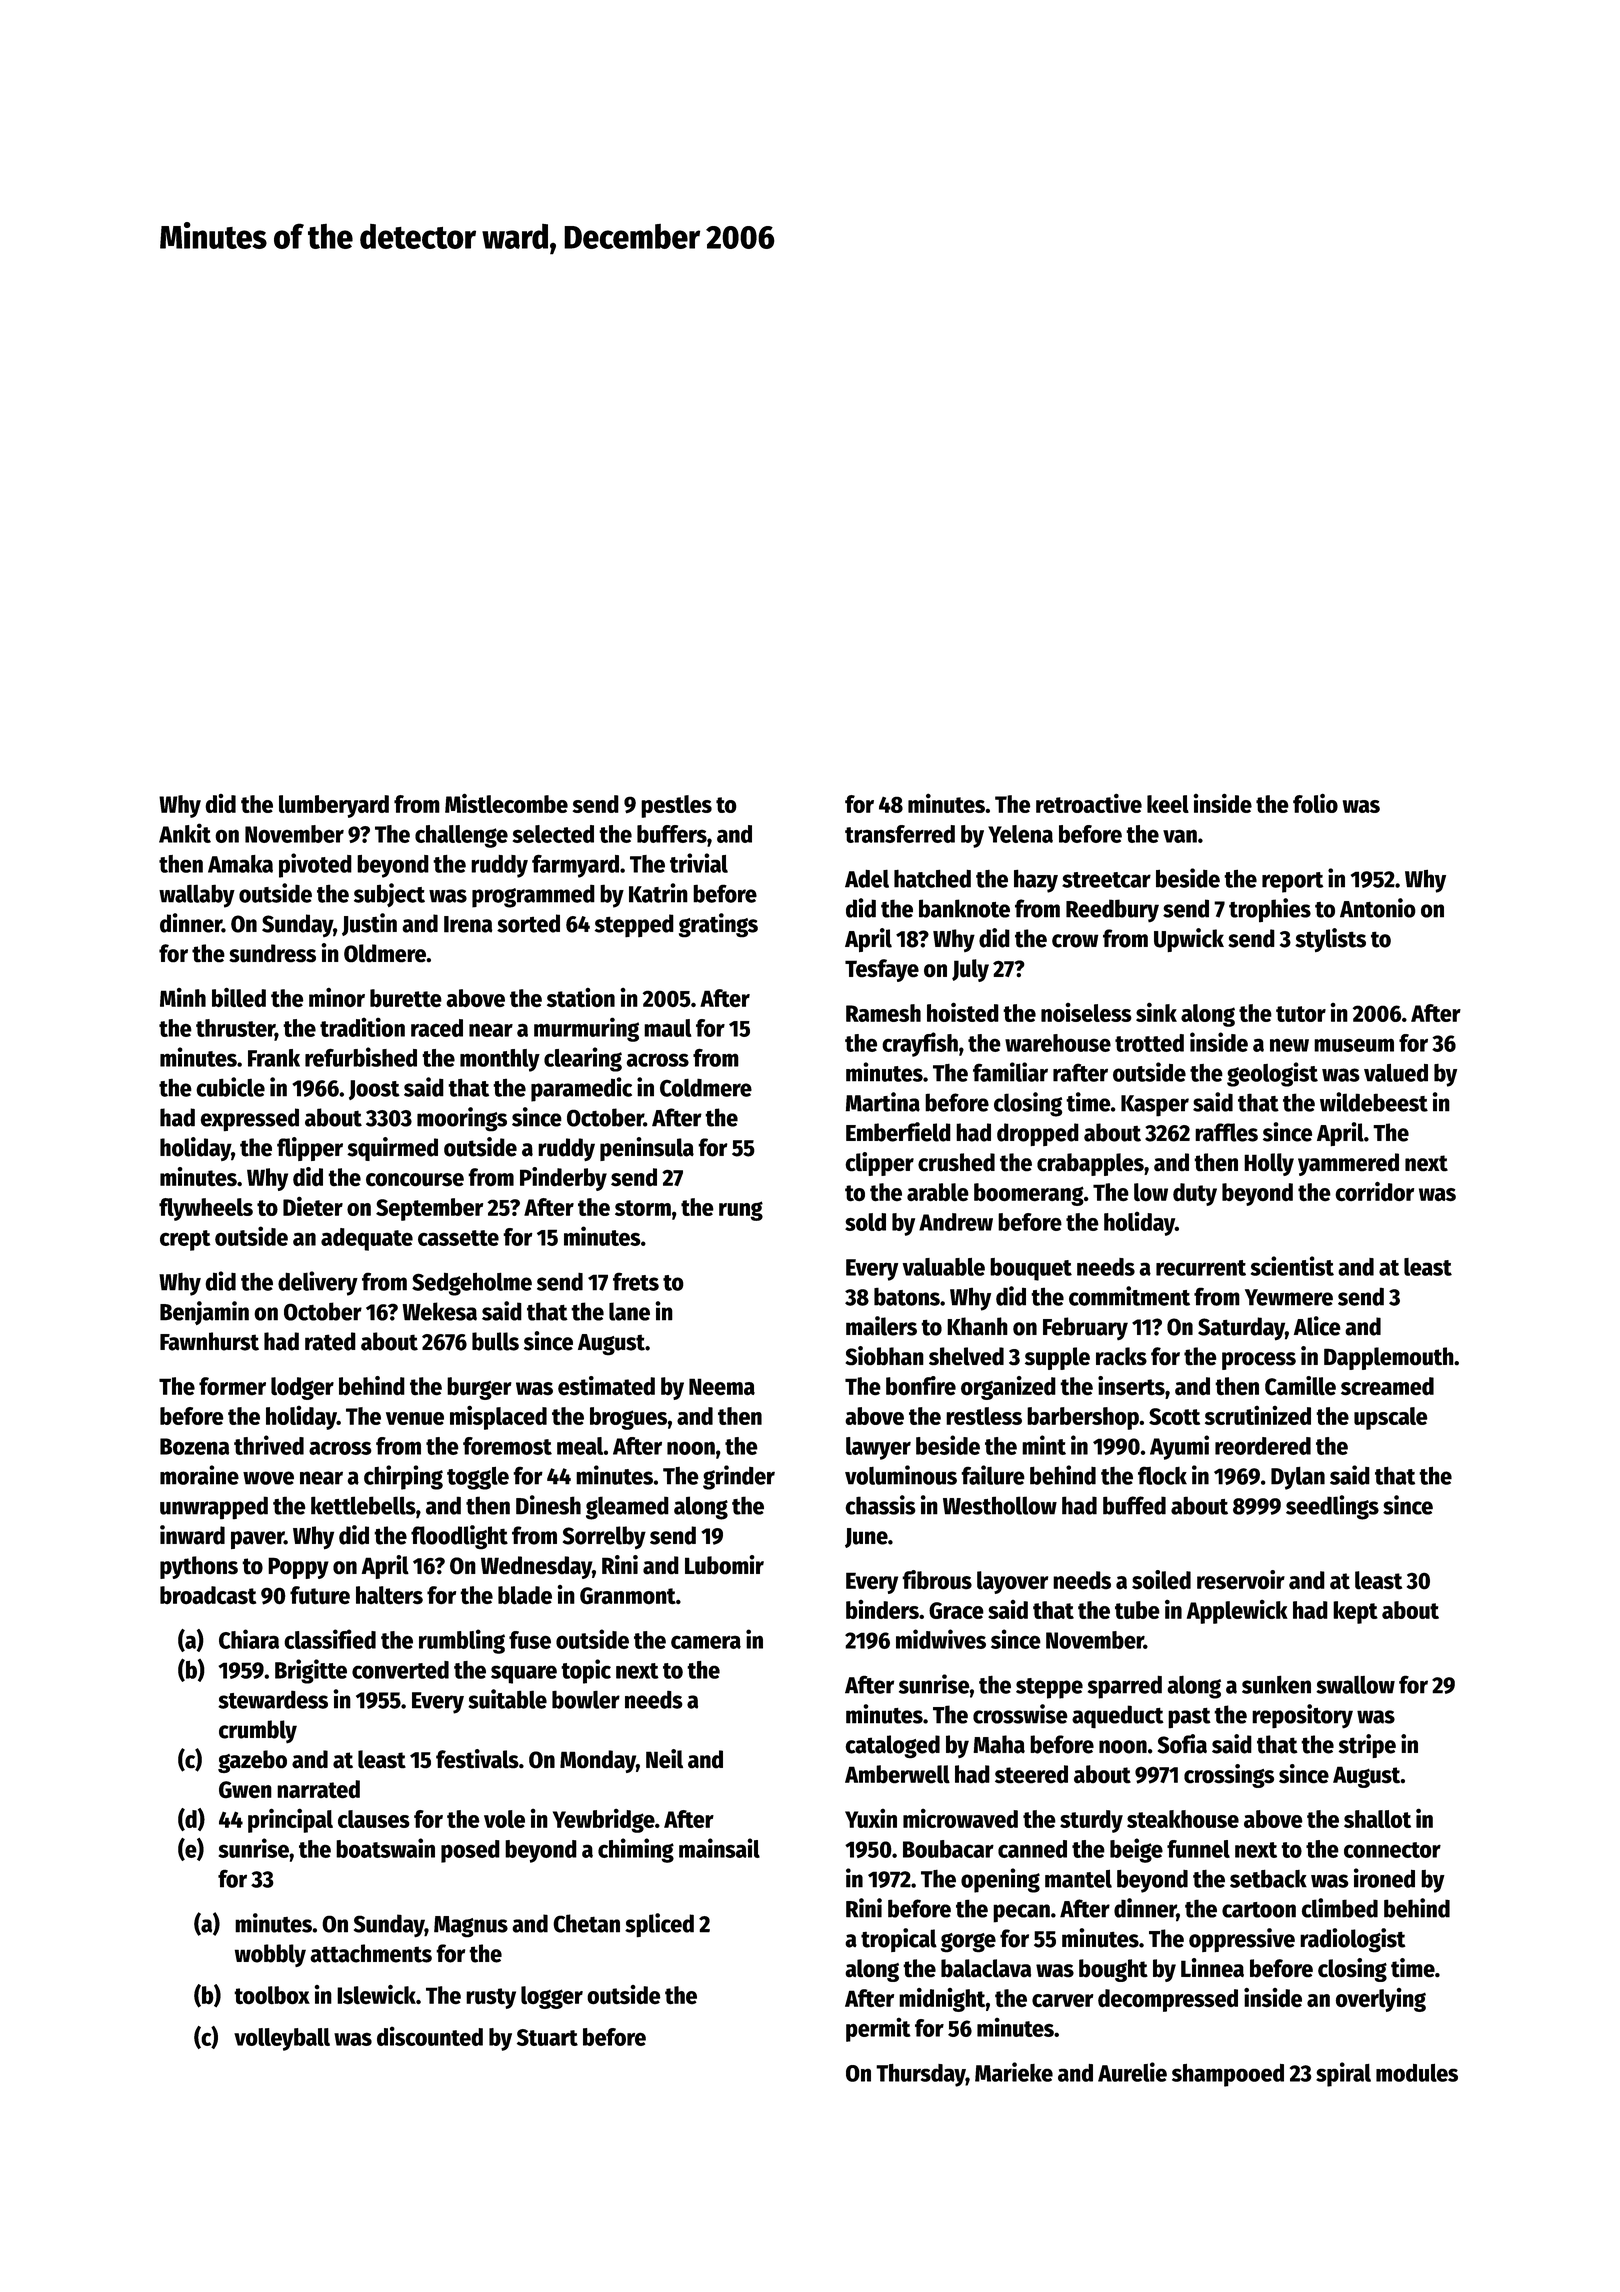 The image size is (1620, 2292). What do you see at coordinates (941, 1639) in the page?
I see `midwives` at bounding box center [941, 1639].
